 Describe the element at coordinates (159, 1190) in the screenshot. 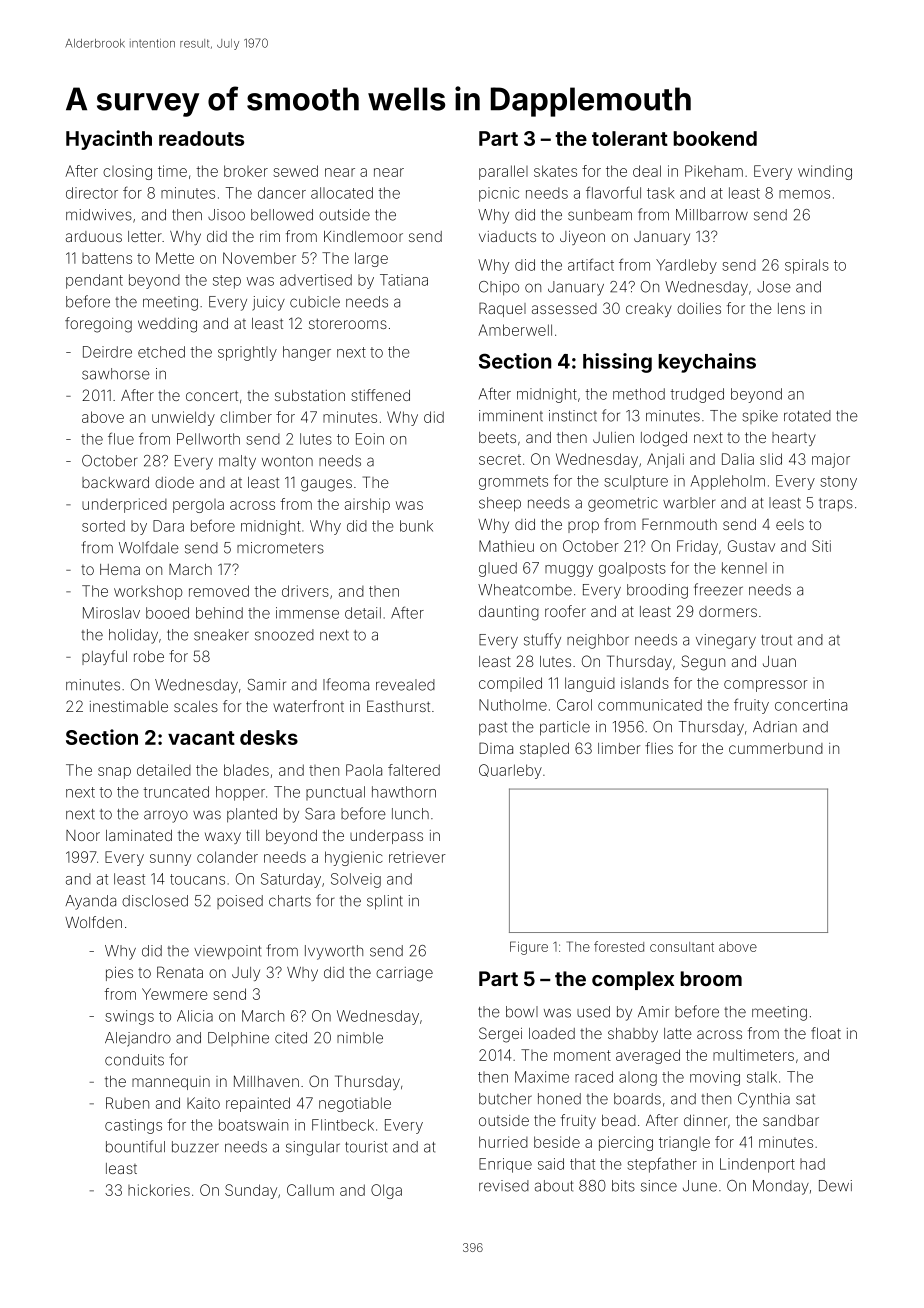

I see `hickories` at that location.
